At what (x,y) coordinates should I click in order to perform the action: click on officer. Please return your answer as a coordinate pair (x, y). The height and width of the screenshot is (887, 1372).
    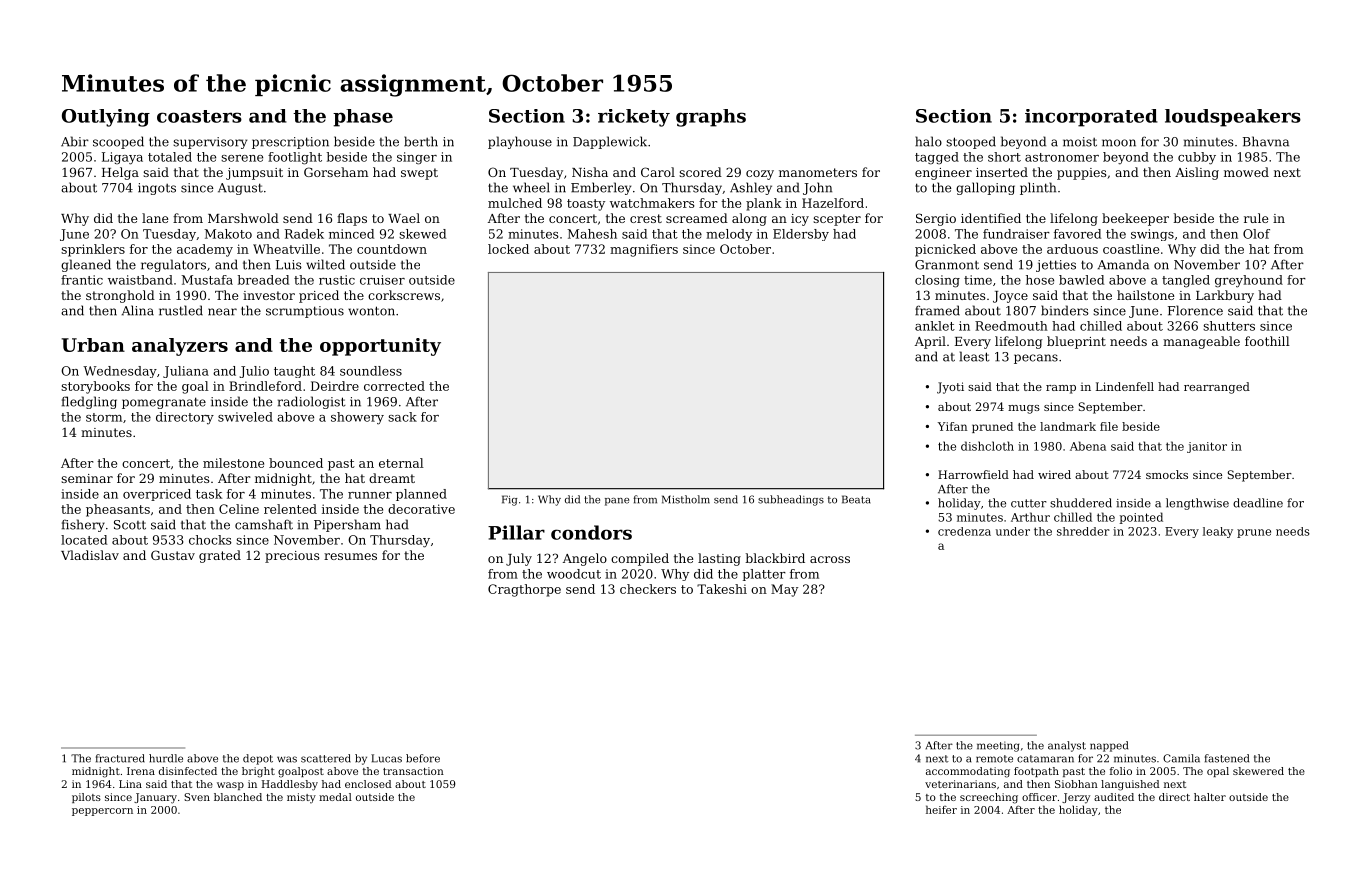
    Looking at the image, I should click on (1039, 797).
